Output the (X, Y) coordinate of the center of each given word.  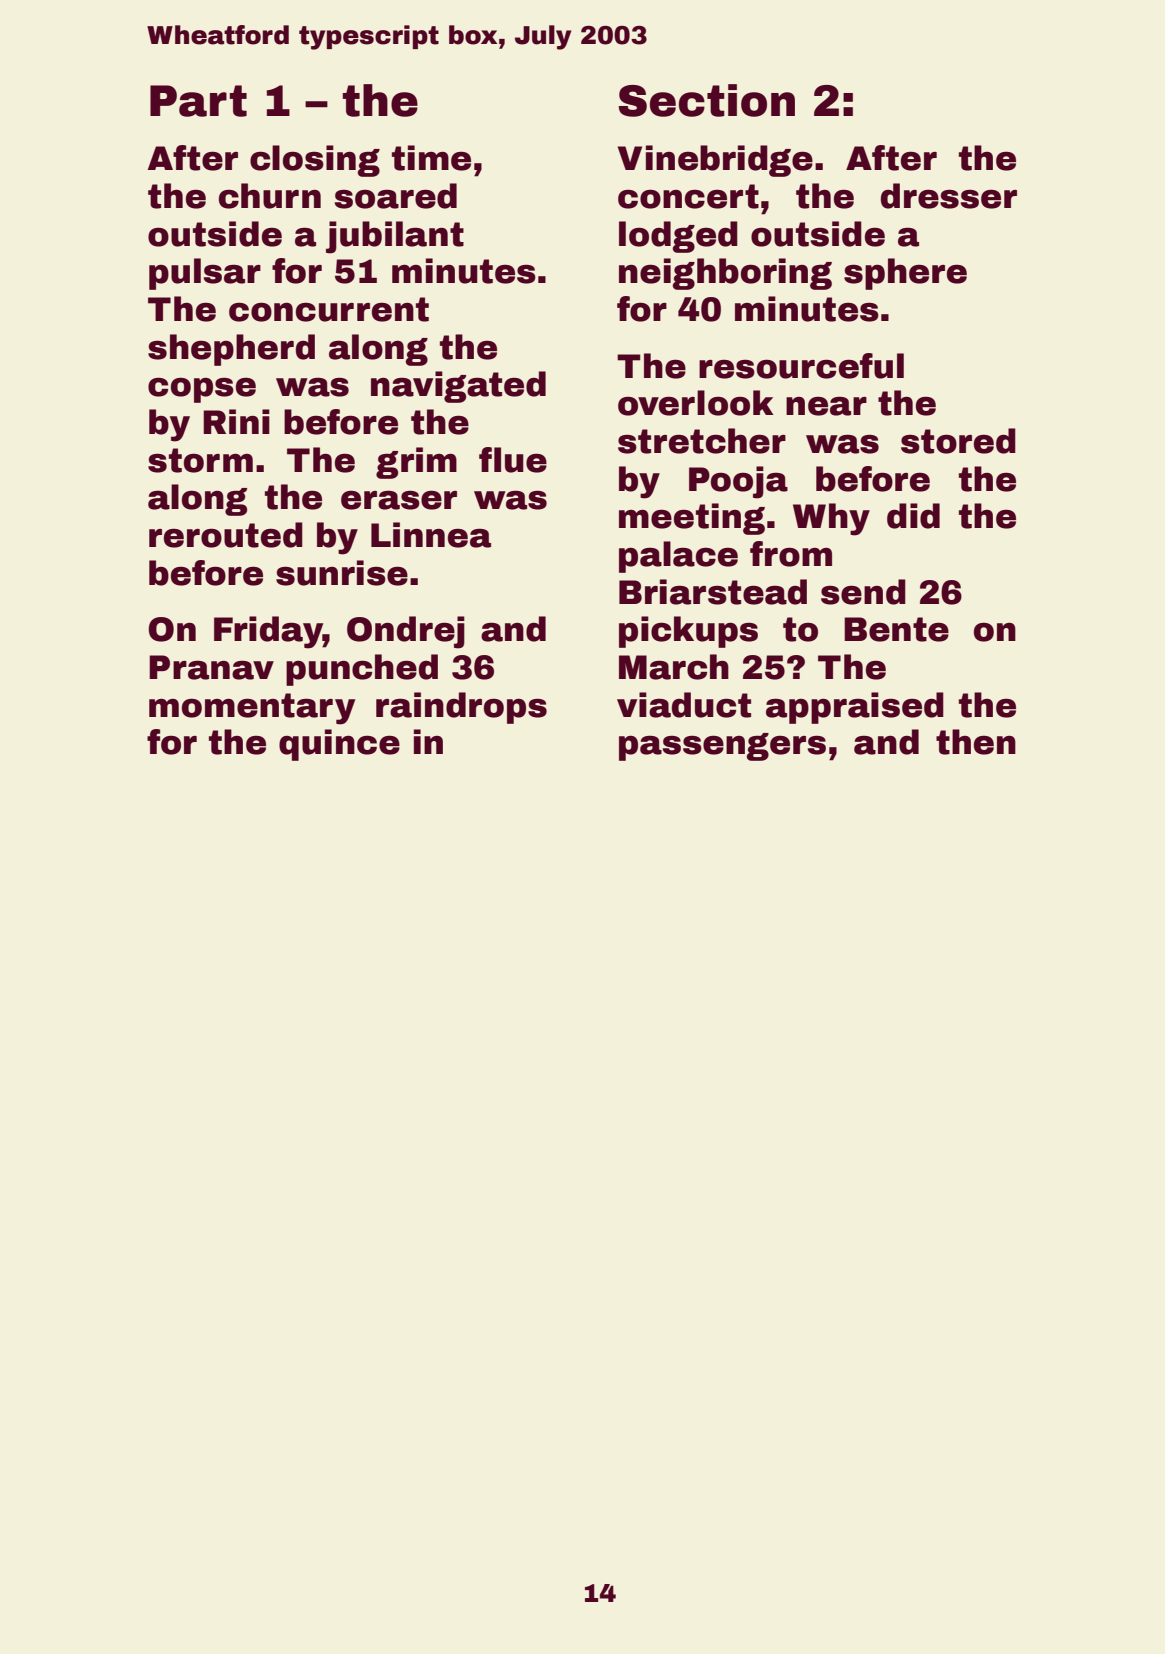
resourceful (801, 366)
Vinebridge (715, 161)
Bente (896, 629)
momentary (252, 709)
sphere (905, 274)
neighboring (725, 274)
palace (678, 557)
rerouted (226, 535)
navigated (458, 387)
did (913, 516)
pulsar (205, 274)
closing (315, 161)
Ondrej (406, 632)
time (431, 158)
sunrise (342, 573)
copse (202, 390)
